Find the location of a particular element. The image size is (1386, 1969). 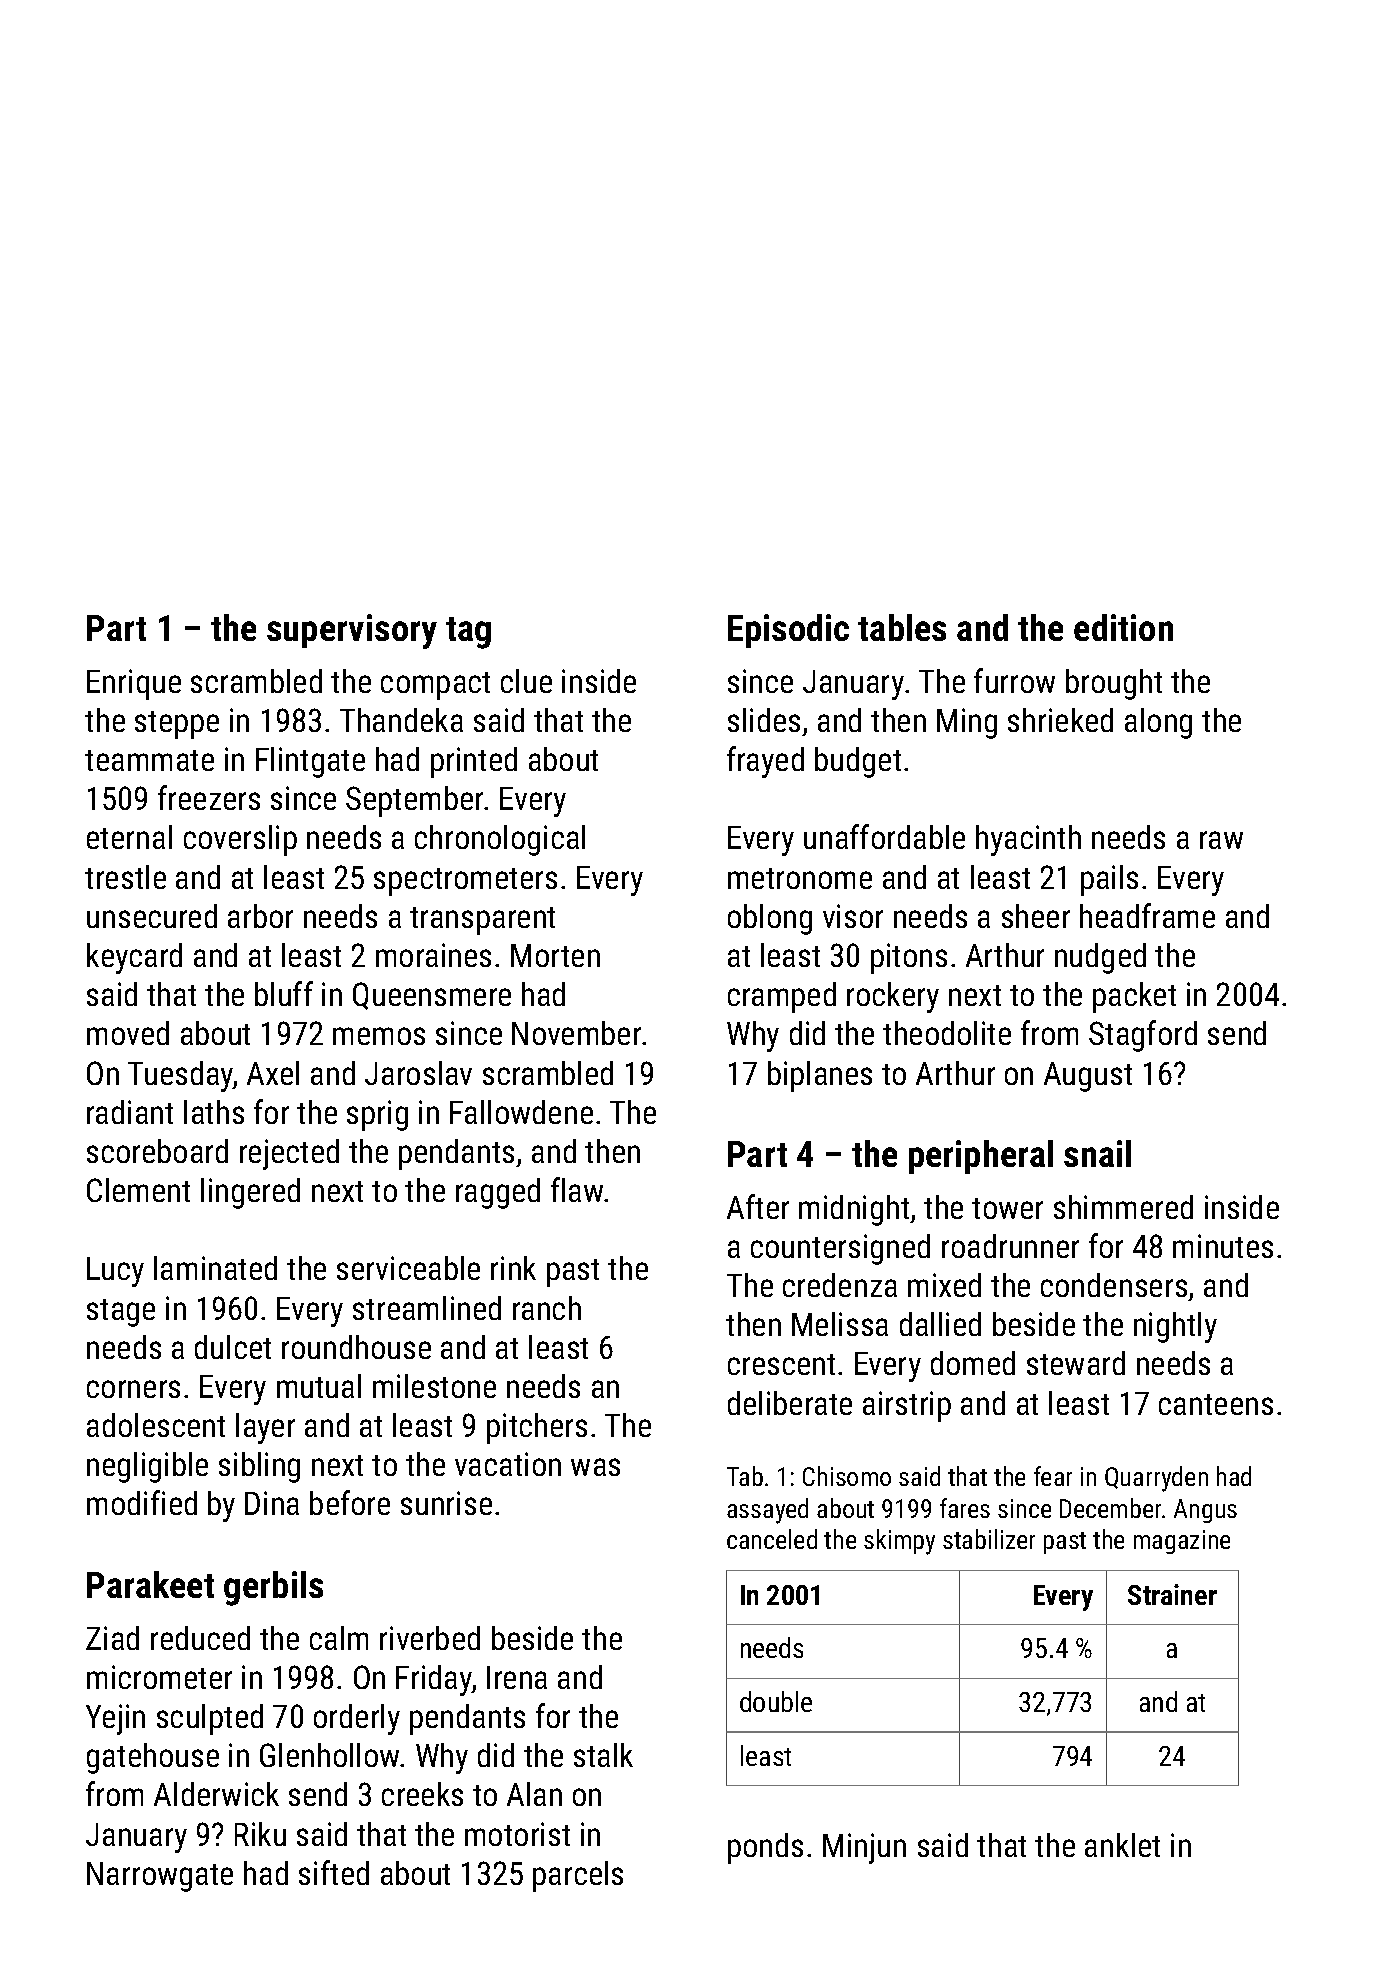

pitchers is located at coordinates (537, 1428).
